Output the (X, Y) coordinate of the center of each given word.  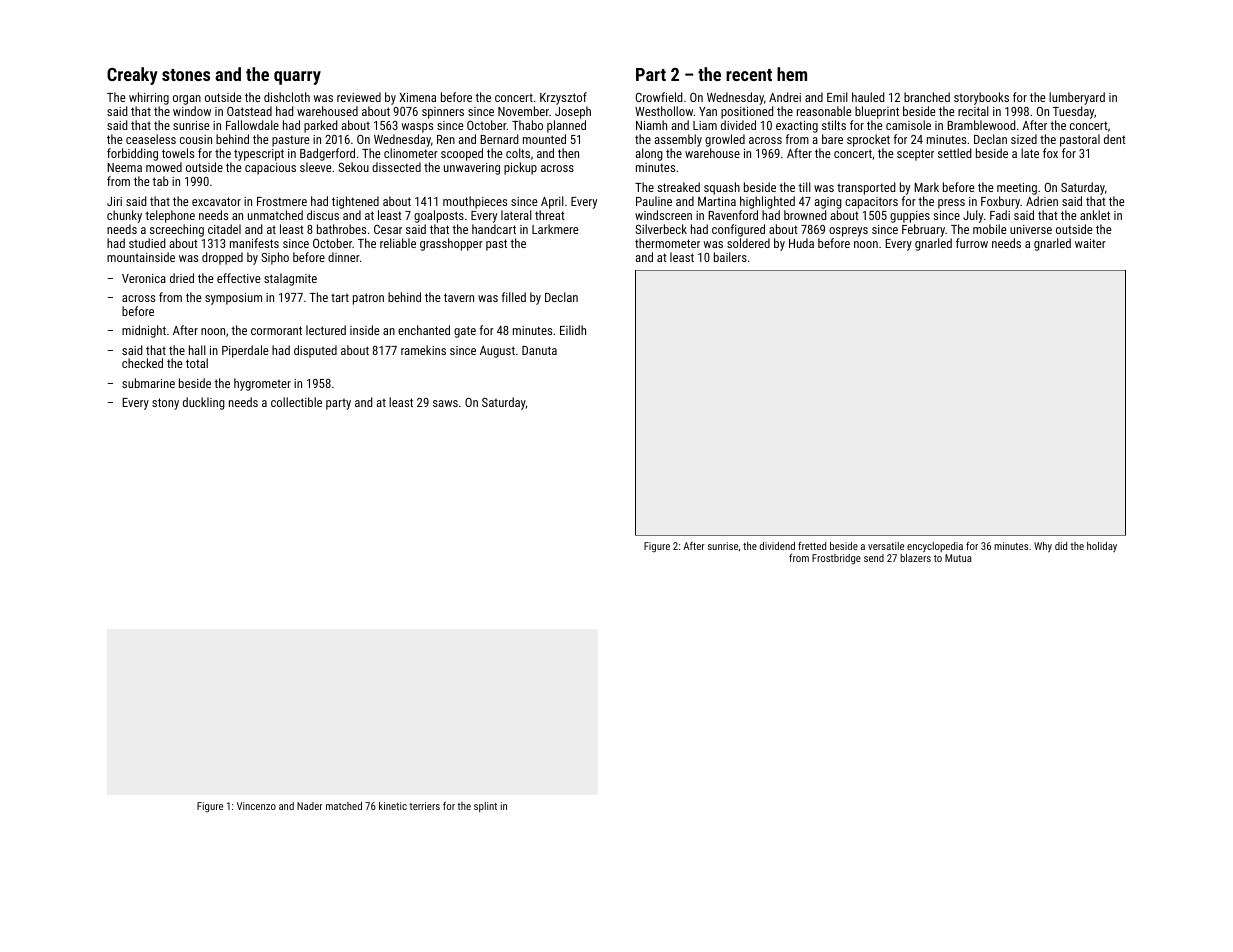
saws (445, 403)
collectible (296, 402)
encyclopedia (935, 547)
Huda (801, 243)
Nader (310, 806)
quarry (297, 78)
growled (725, 140)
